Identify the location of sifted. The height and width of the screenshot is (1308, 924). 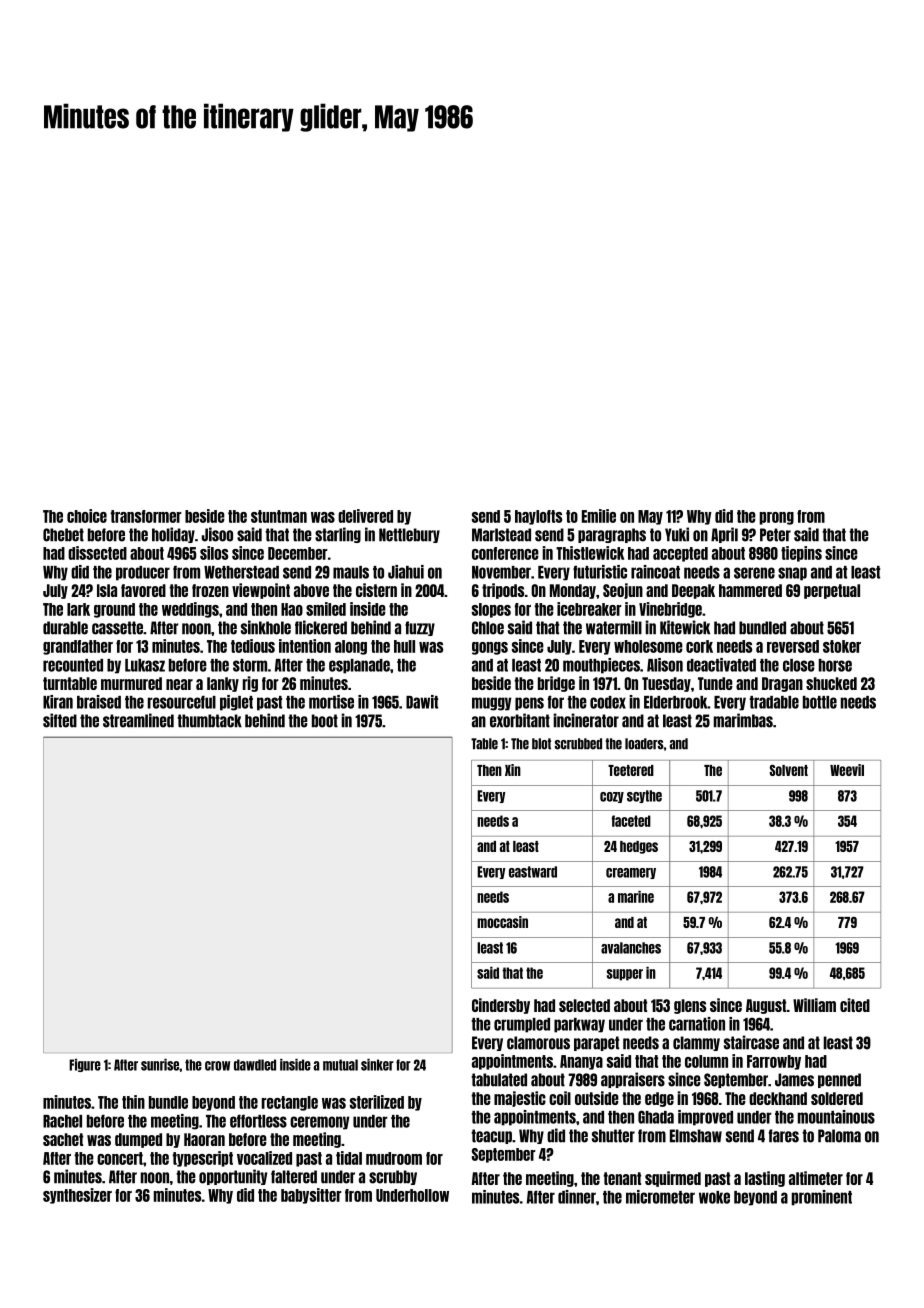
(60, 720).
